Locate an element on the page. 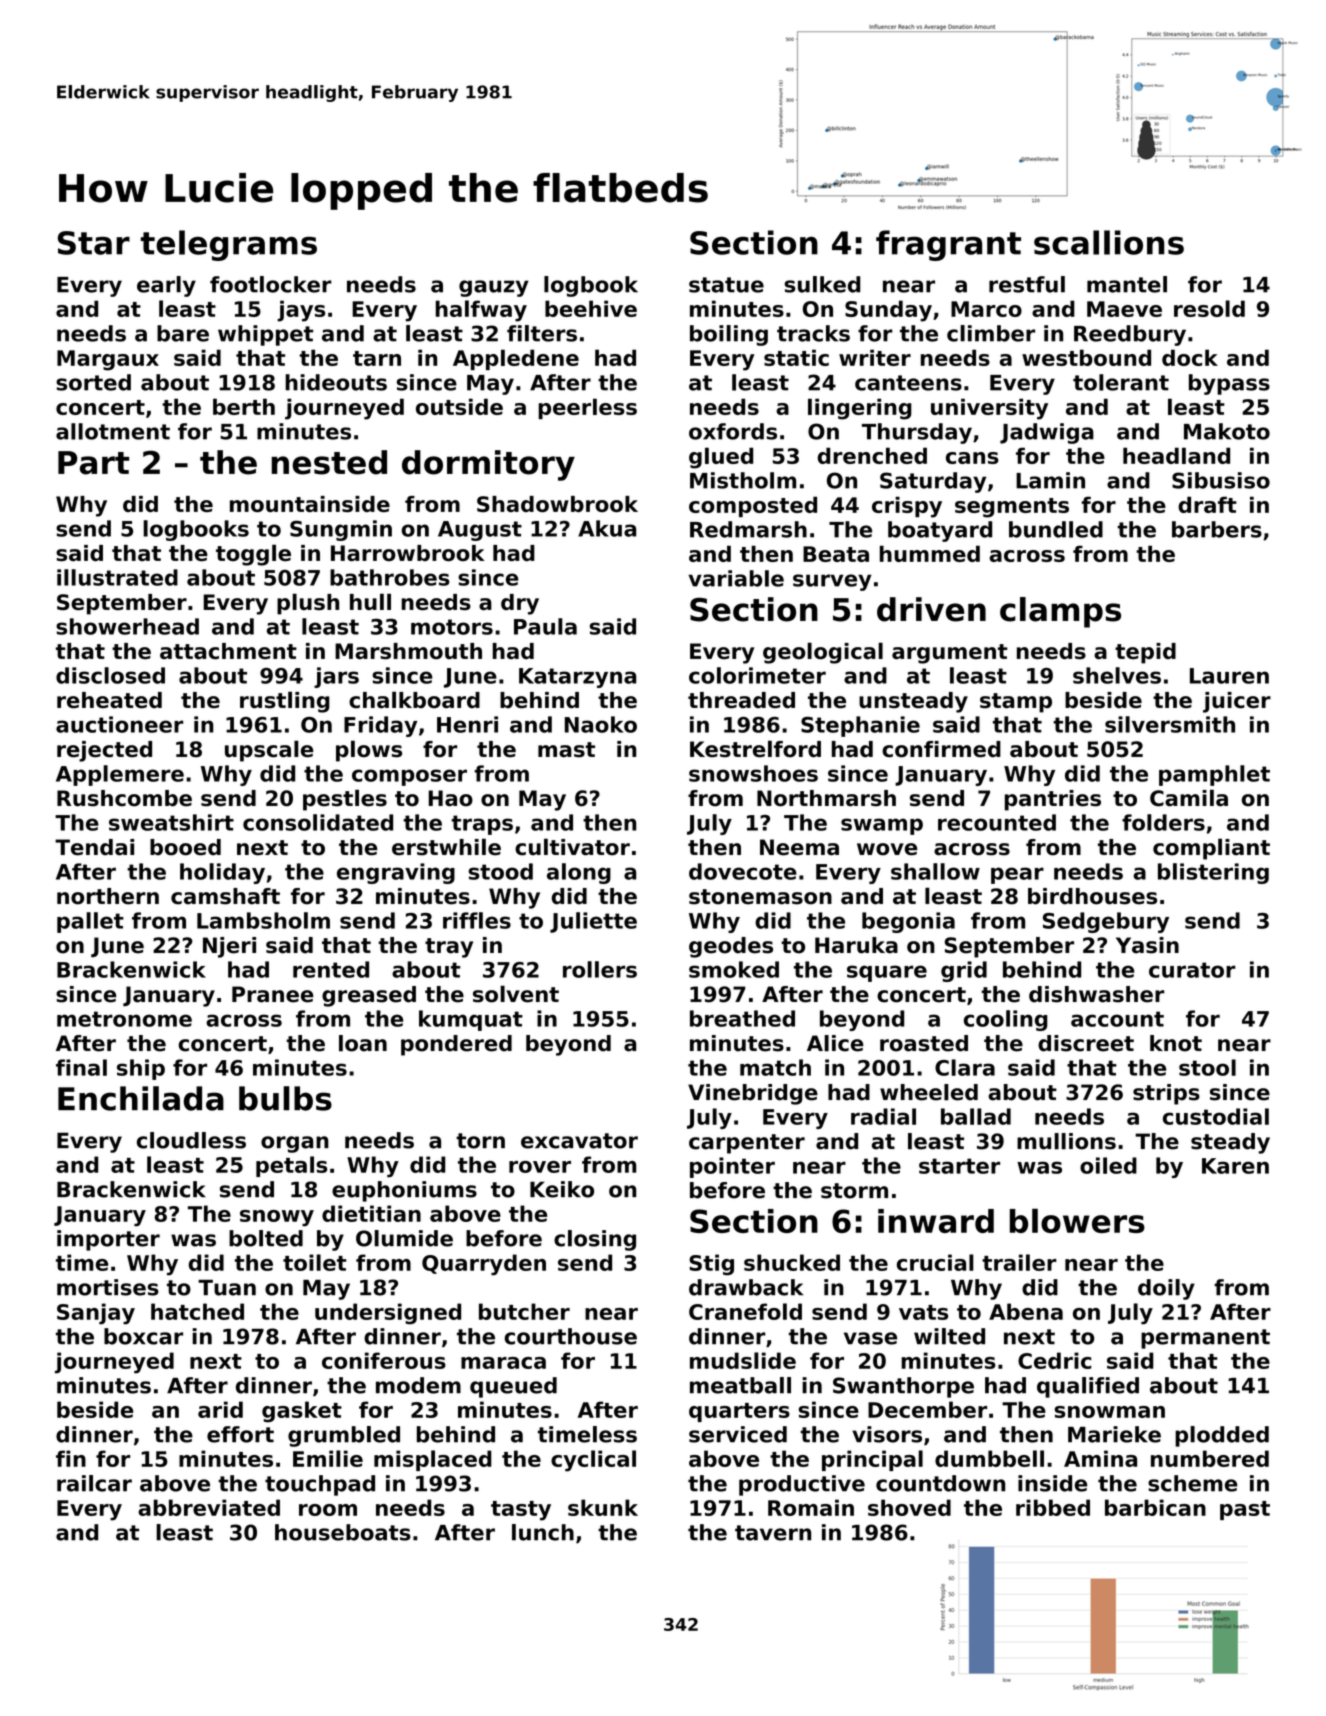  Harrowbrook is located at coordinates (407, 553).
